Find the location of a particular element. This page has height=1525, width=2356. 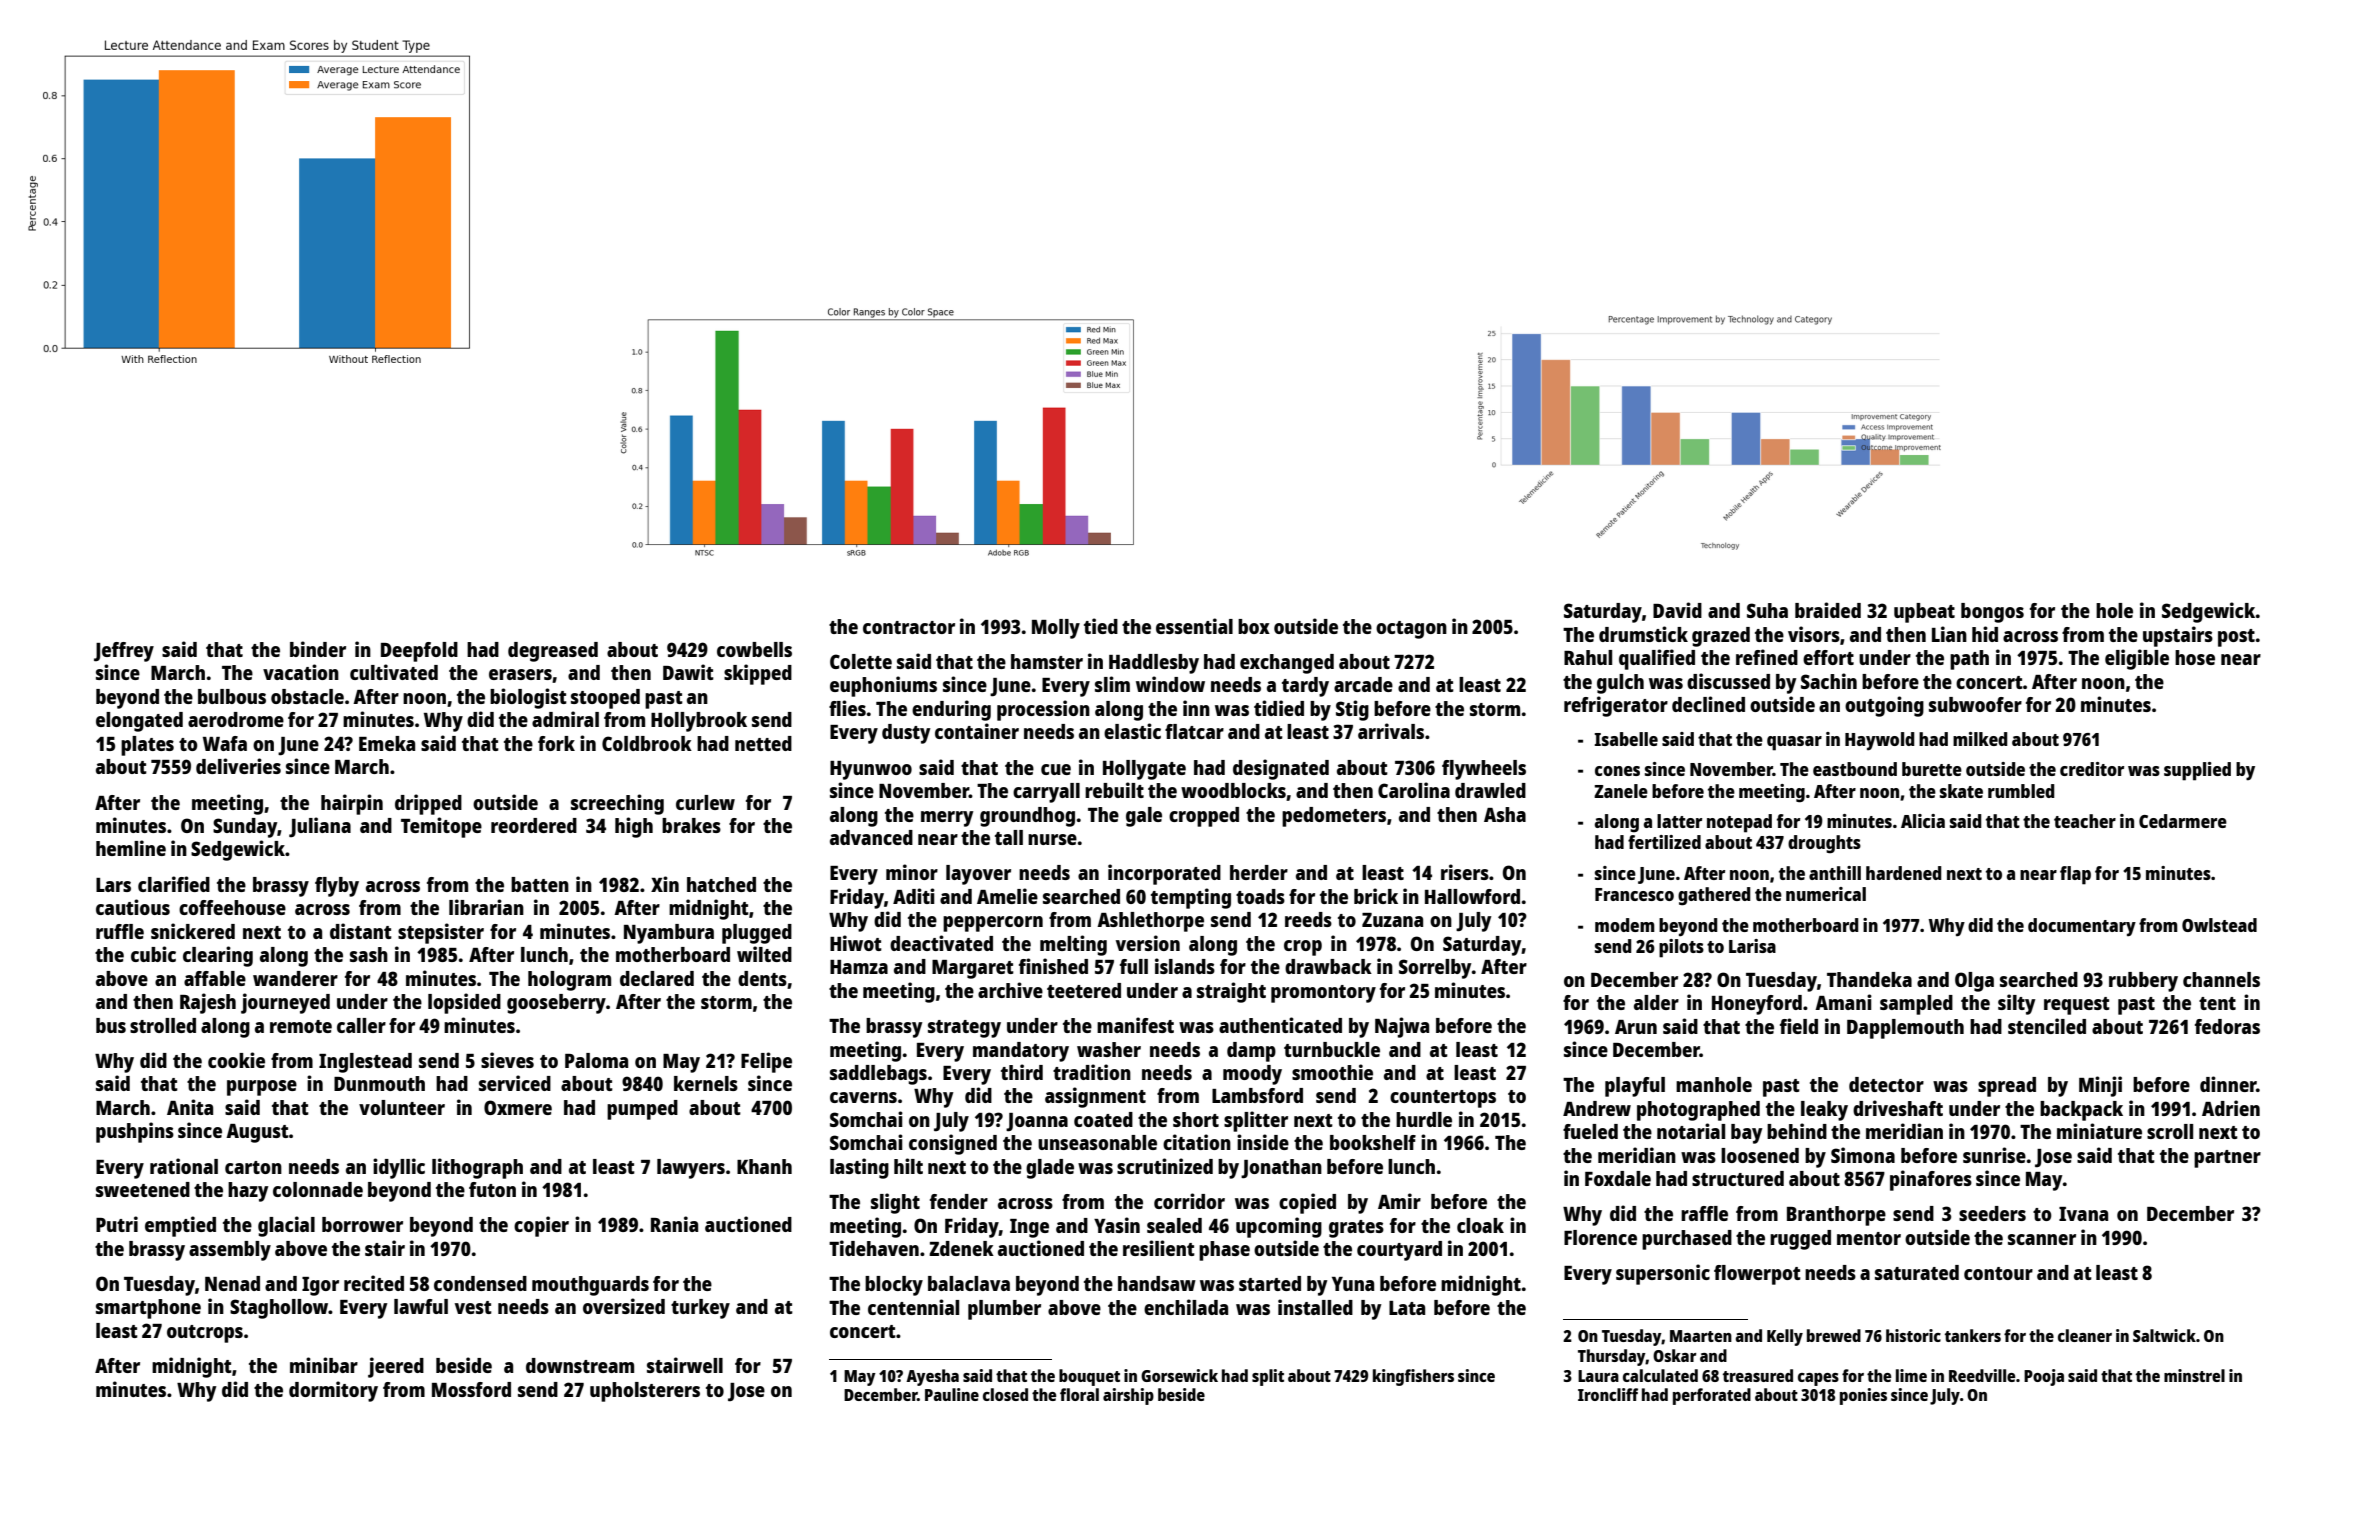

Olga is located at coordinates (1974, 982).
